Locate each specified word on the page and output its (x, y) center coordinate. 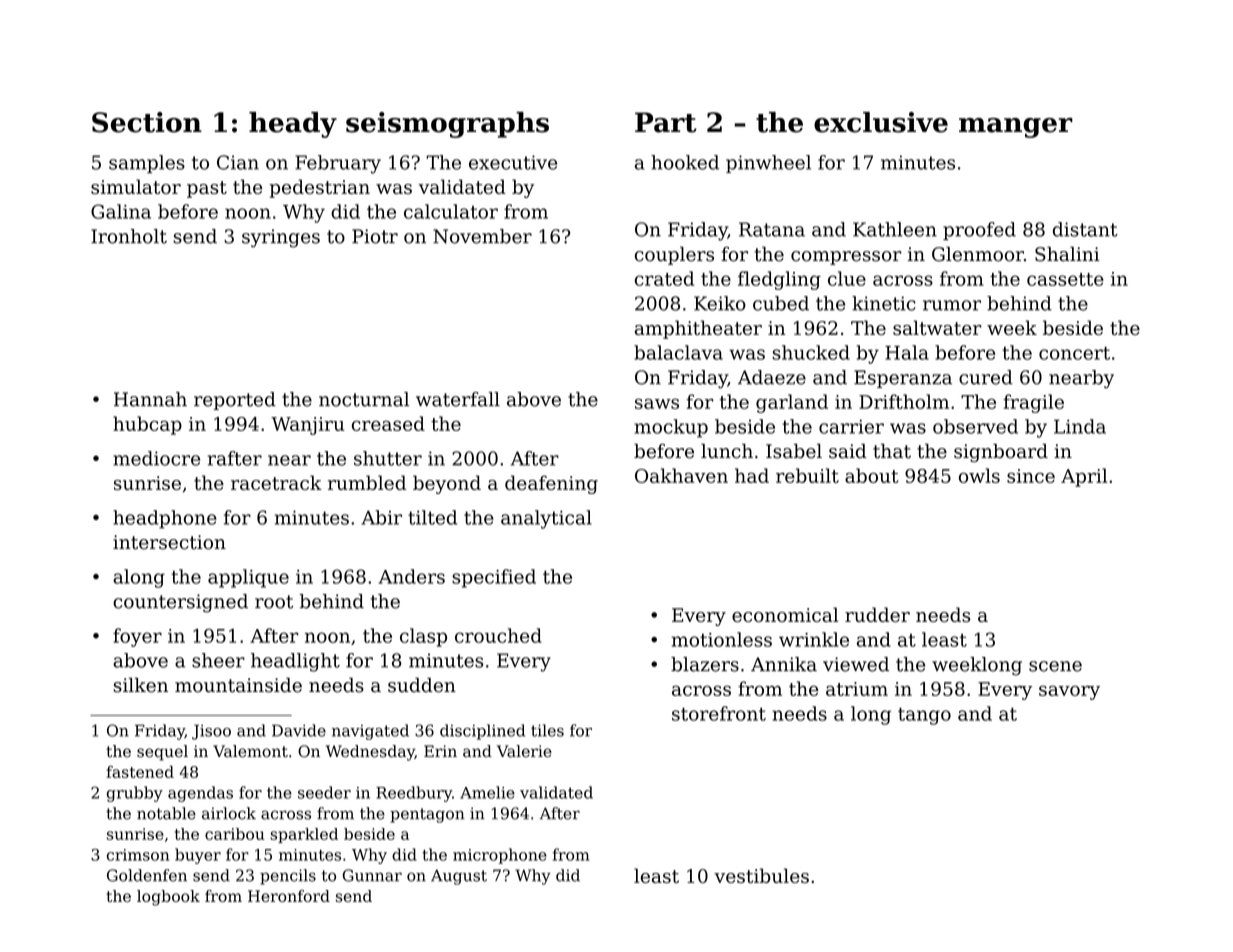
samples (147, 164)
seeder (324, 792)
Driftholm (904, 401)
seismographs (447, 125)
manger (1016, 128)
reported (235, 401)
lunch (727, 451)
